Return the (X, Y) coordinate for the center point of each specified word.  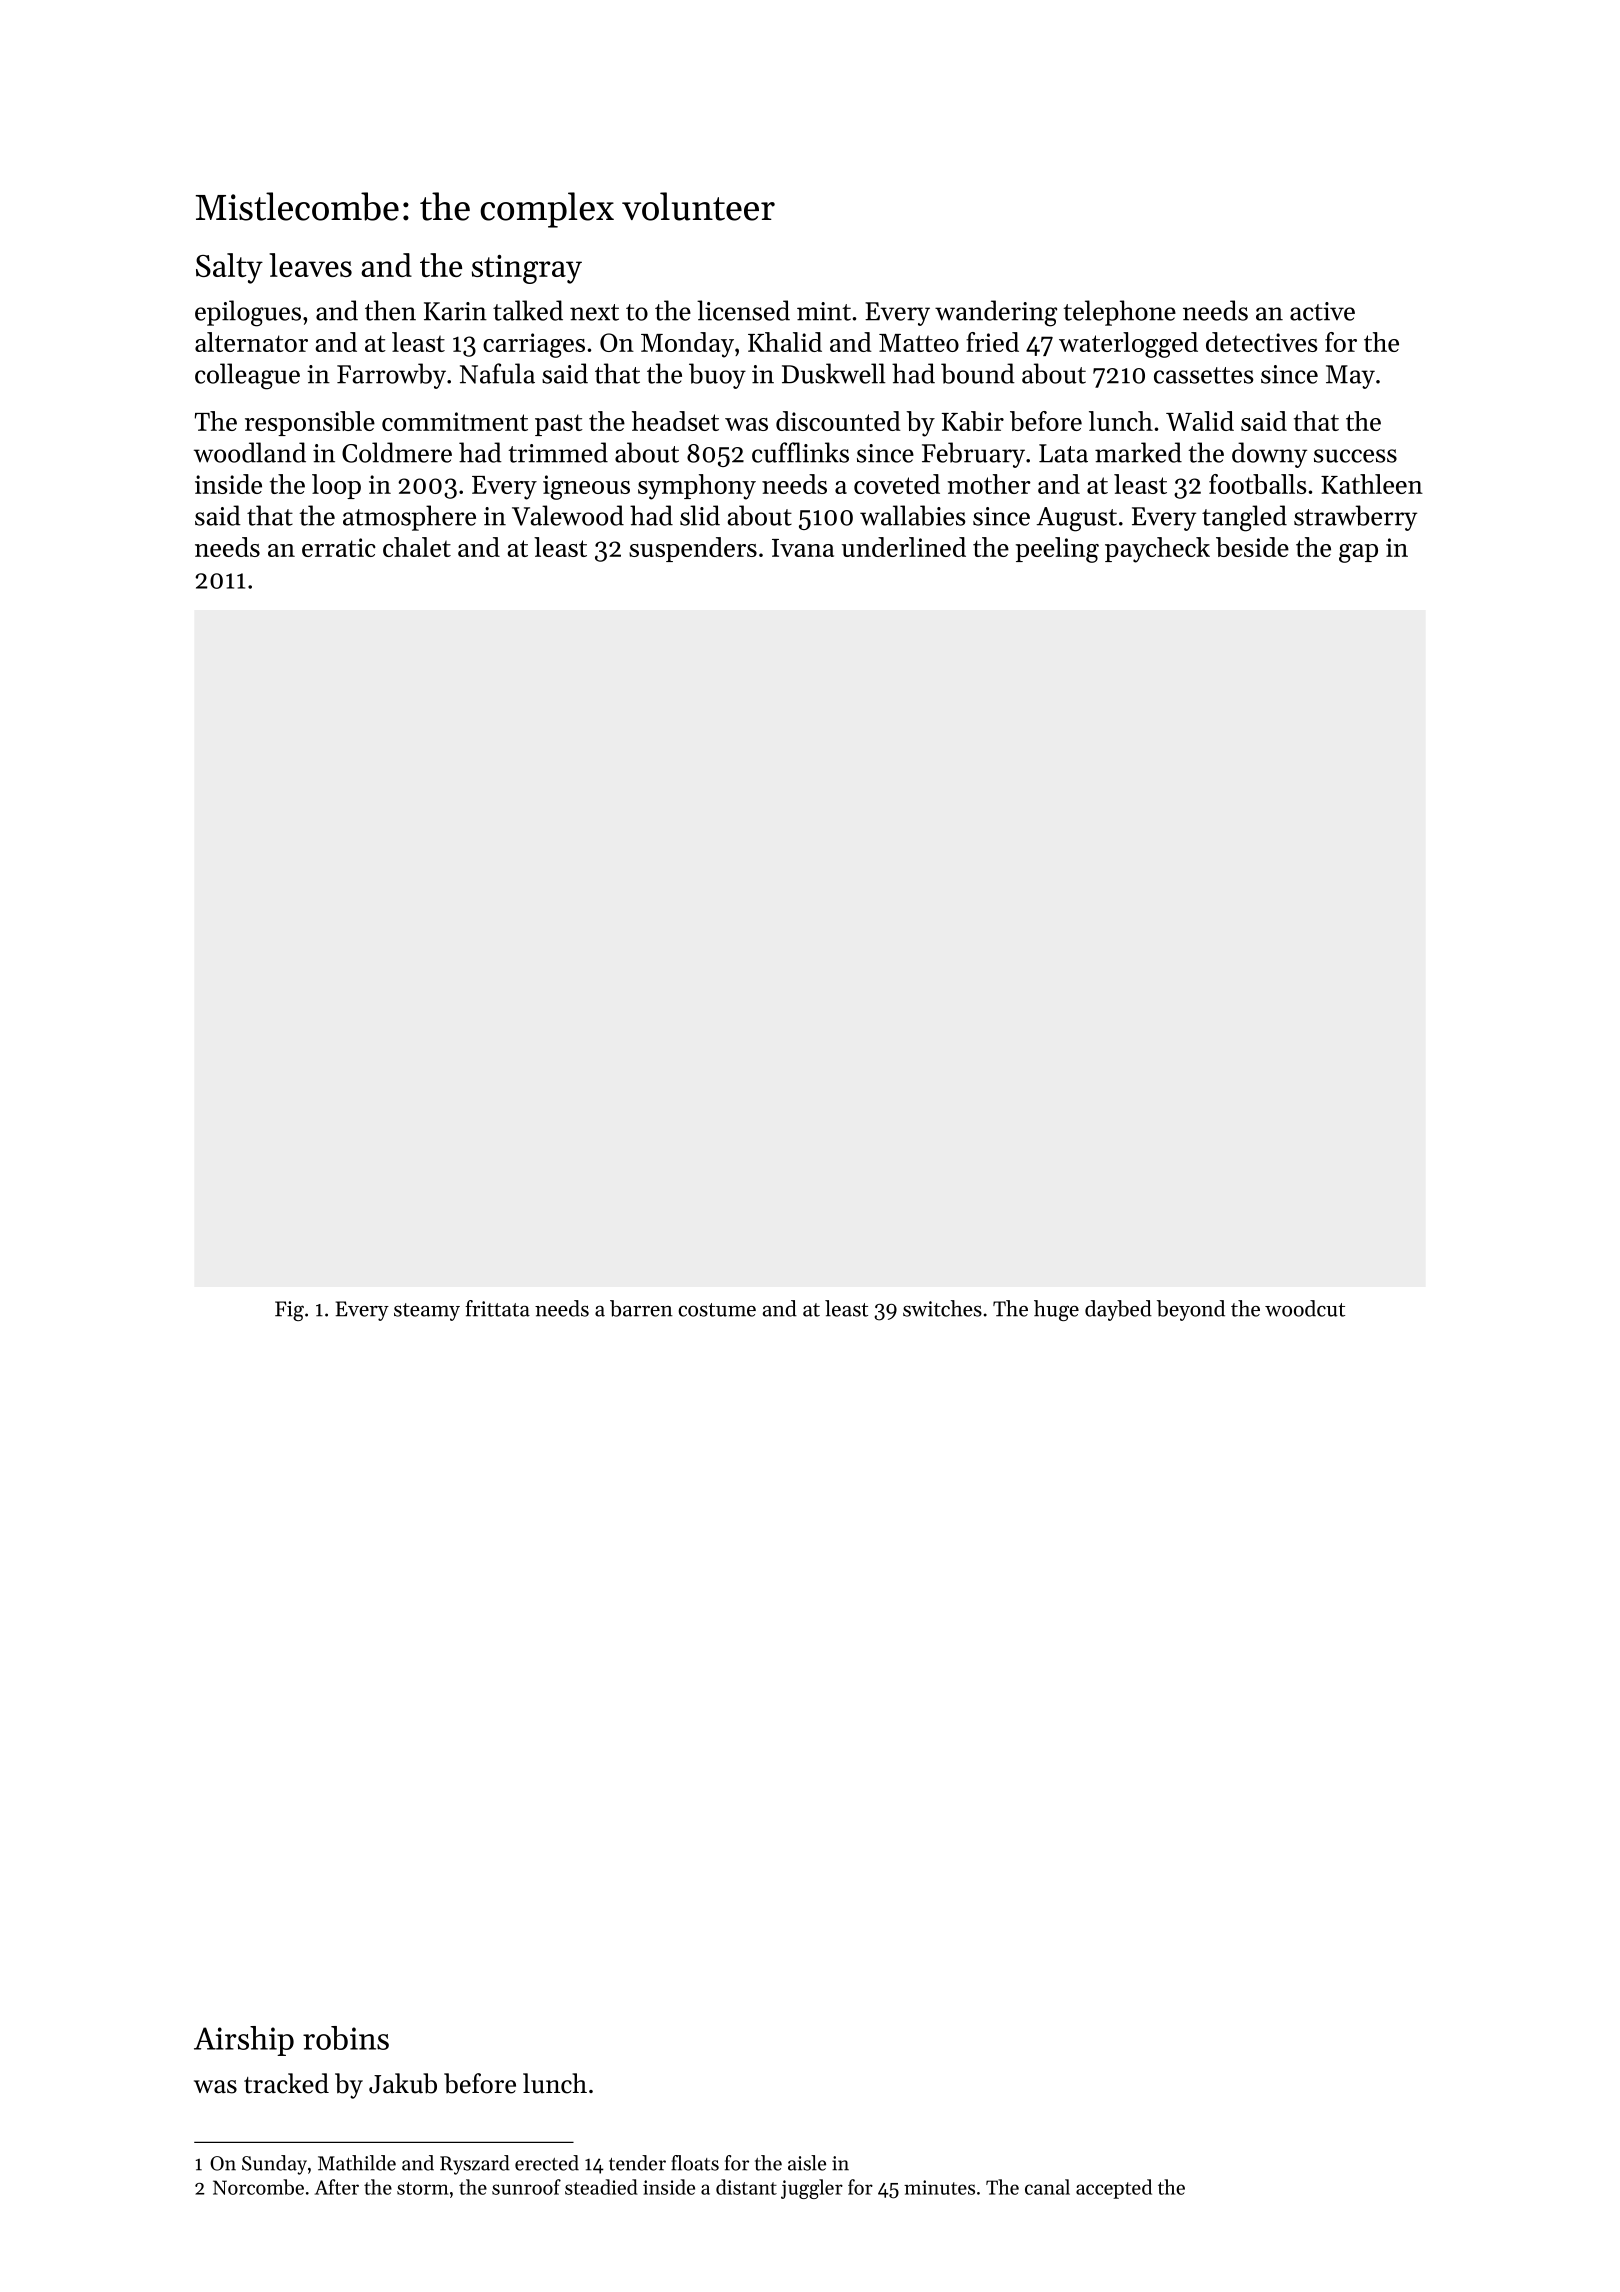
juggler (812, 2189)
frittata (497, 1308)
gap (1358, 553)
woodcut (1305, 1308)
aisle (807, 2163)
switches (942, 1308)
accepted (1114, 2189)
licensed (743, 310)
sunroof (526, 2187)
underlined (904, 547)
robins (346, 2038)
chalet (417, 547)
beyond (1191, 1310)
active (1322, 311)
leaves (310, 265)
